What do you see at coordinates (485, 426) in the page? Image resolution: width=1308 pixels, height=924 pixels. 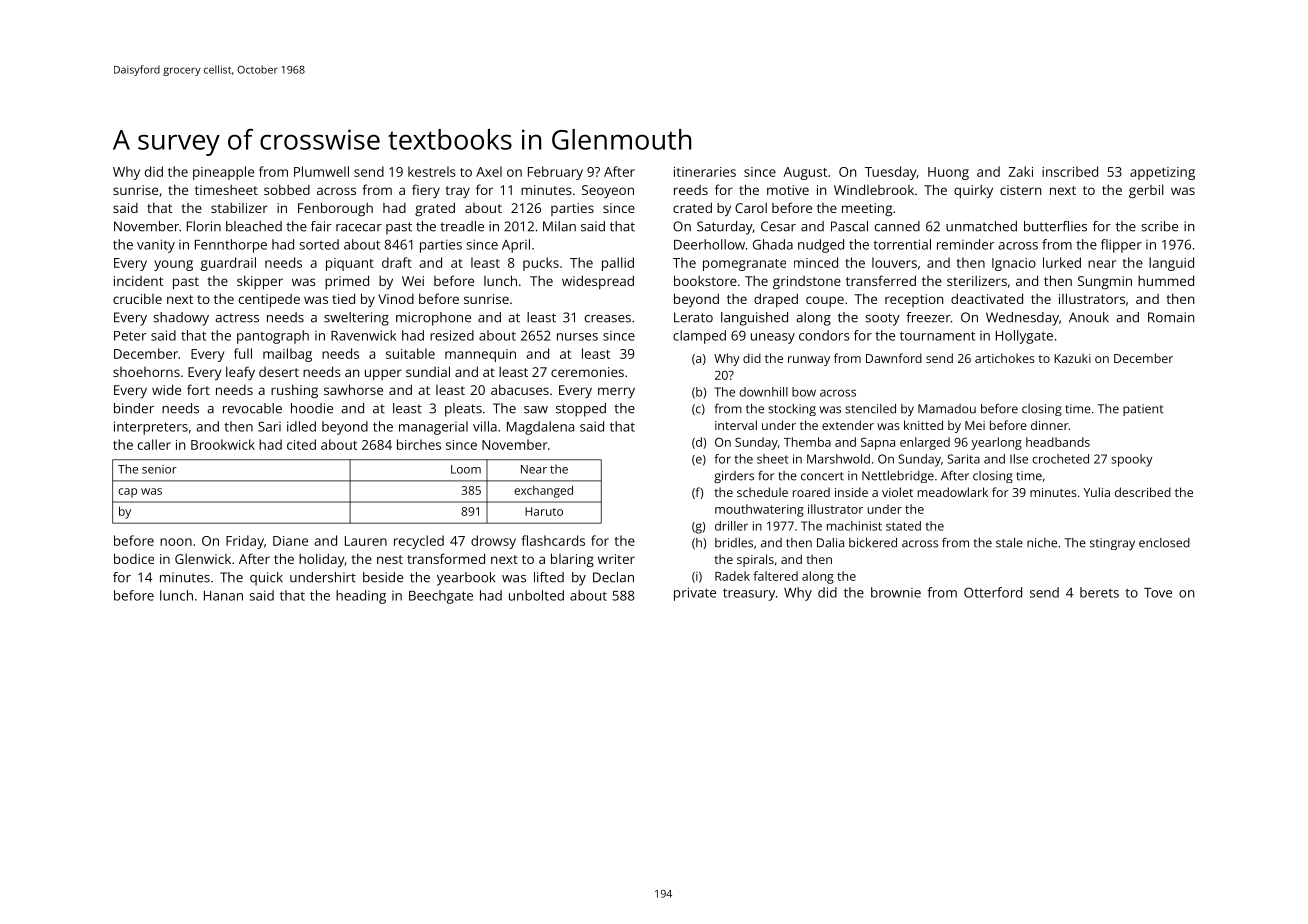 I see `villa` at bounding box center [485, 426].
